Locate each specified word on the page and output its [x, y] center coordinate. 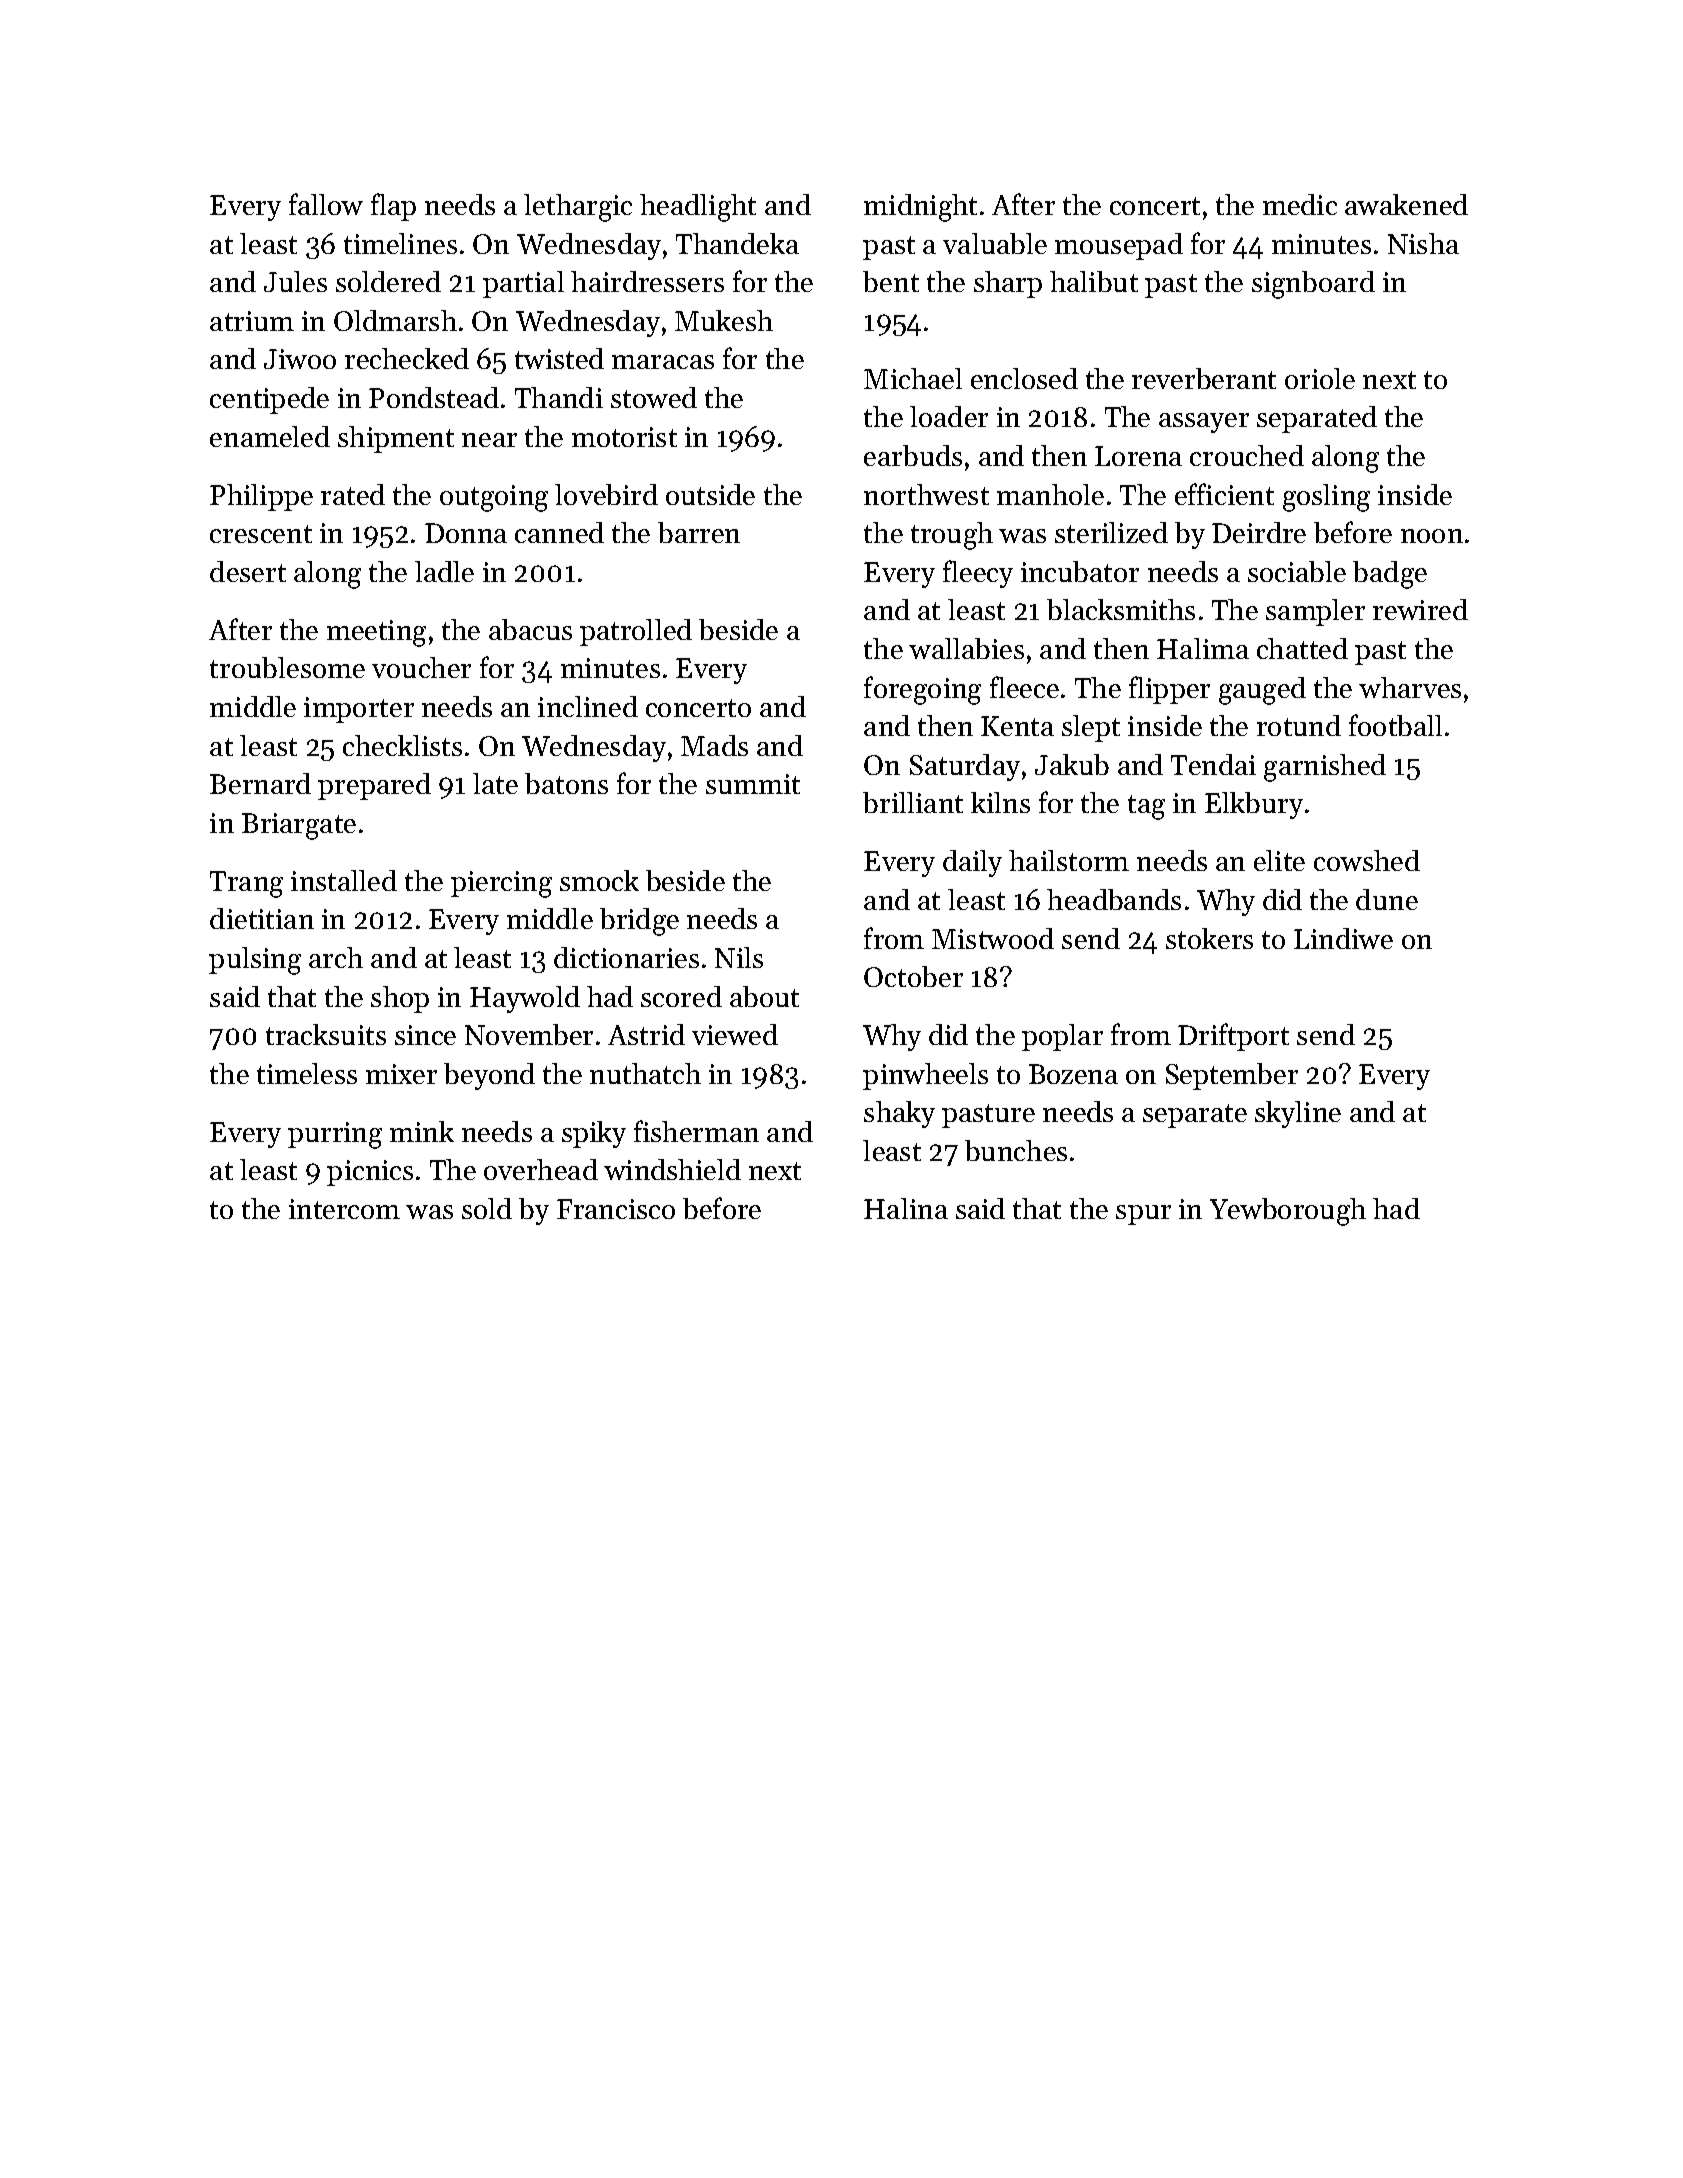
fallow [326, 204]
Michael [913, 378]
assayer [1204, 423]
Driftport [1233, 1037]
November [529, 1034]
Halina [906, 1208]
